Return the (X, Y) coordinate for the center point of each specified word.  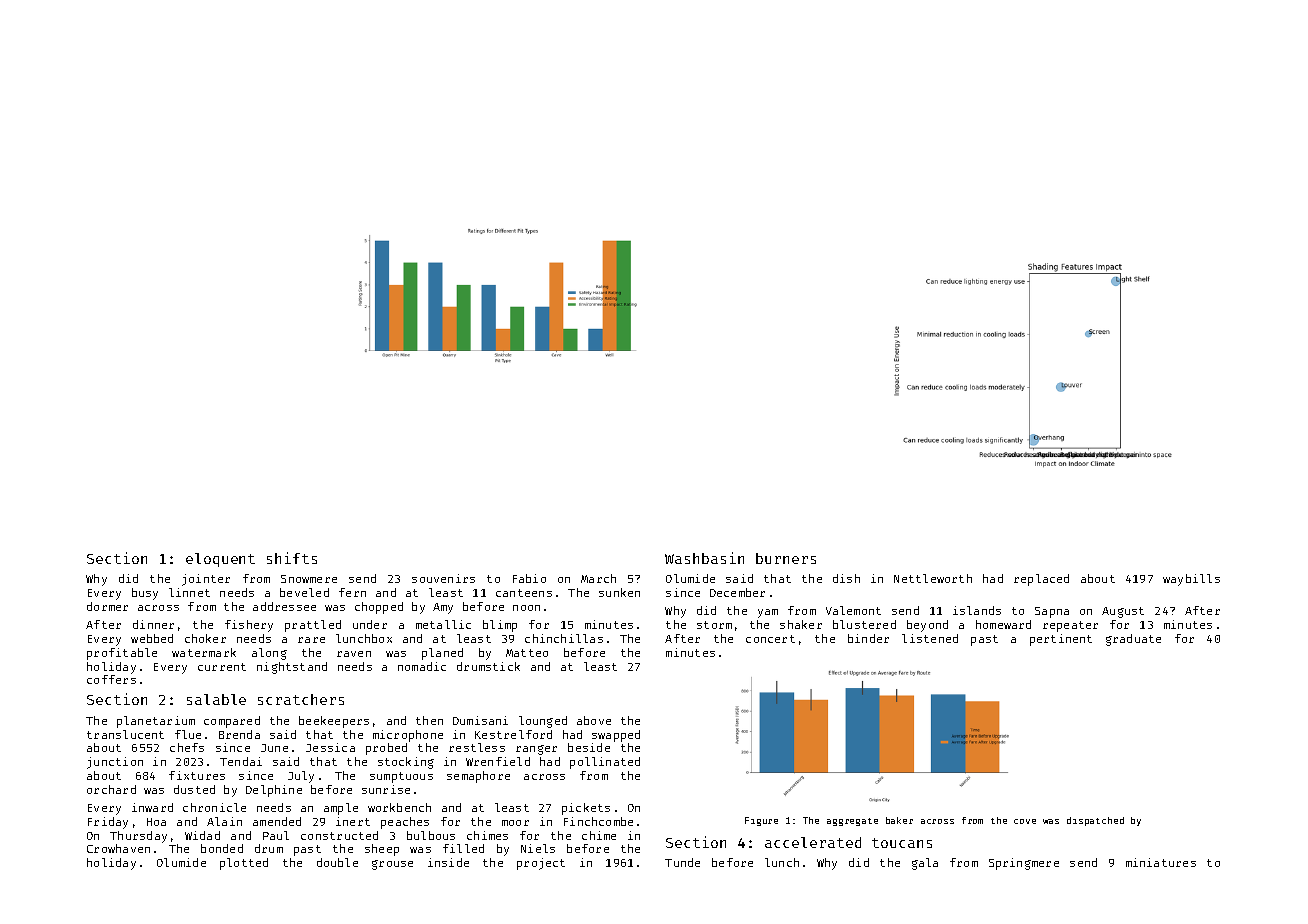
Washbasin (704, 558)
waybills (1191, 580)
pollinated (605, 763)
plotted (244, 864)
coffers (111, 679)
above (594, 720)
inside (448, 862)
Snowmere (309, 579)
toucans (902, 843)
